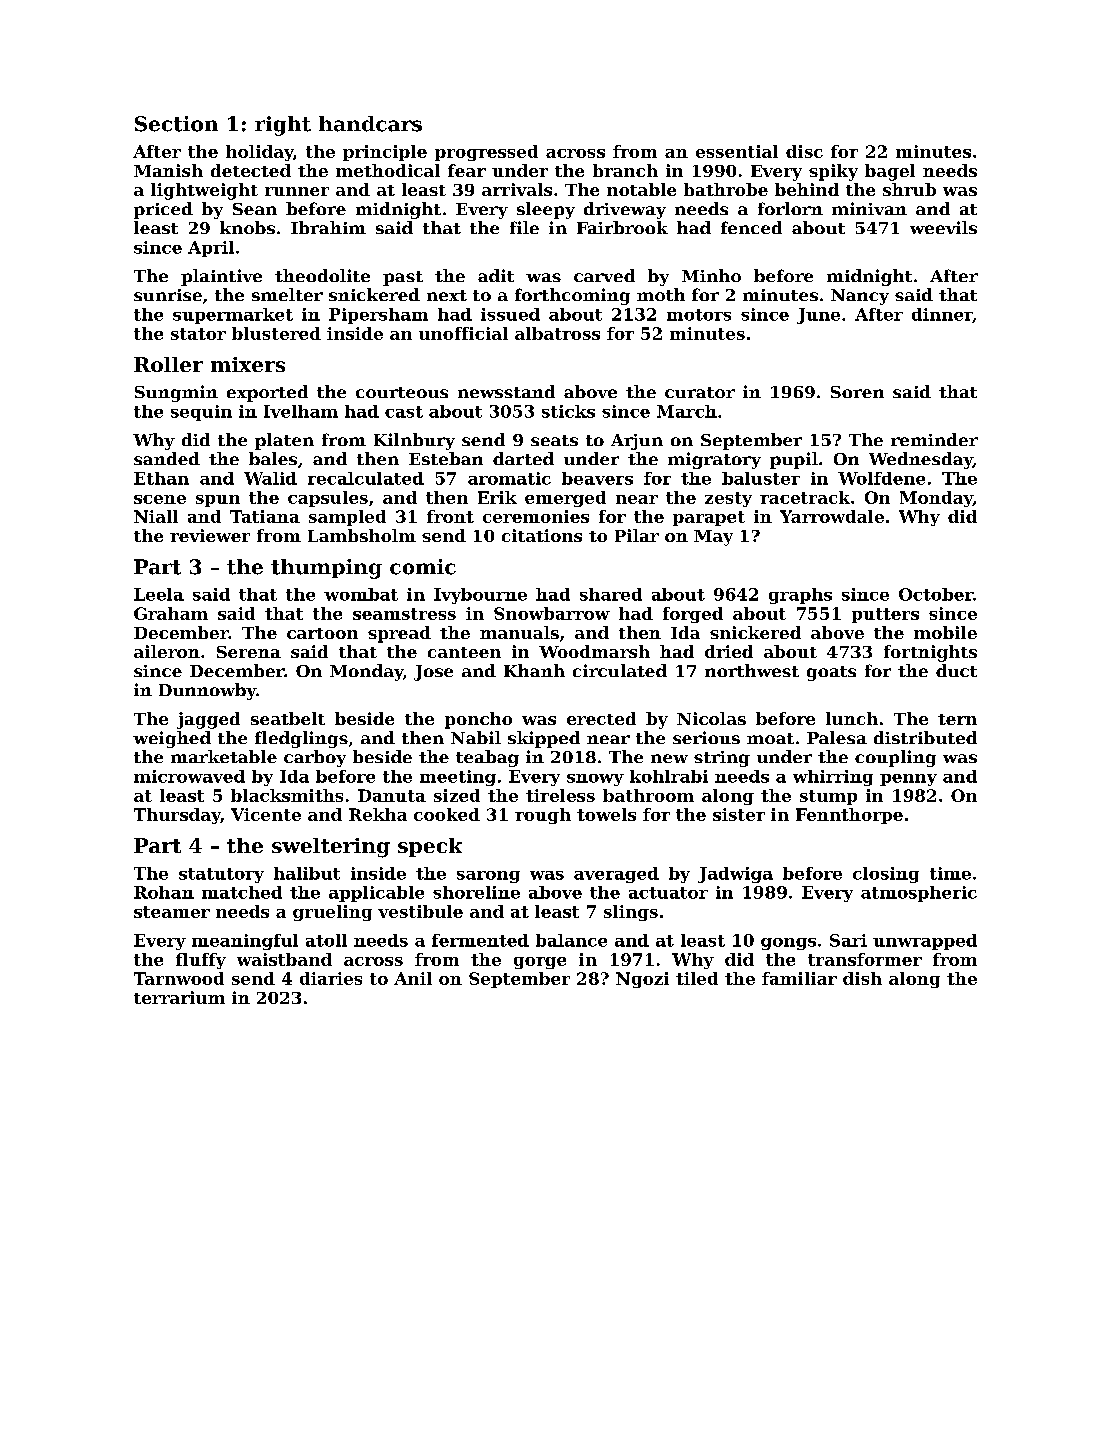 The image size is (1111, 1438). What do you see at coordinates (210, 535) in the image?
I see `reviewer` at bounding box center [210, 535].
